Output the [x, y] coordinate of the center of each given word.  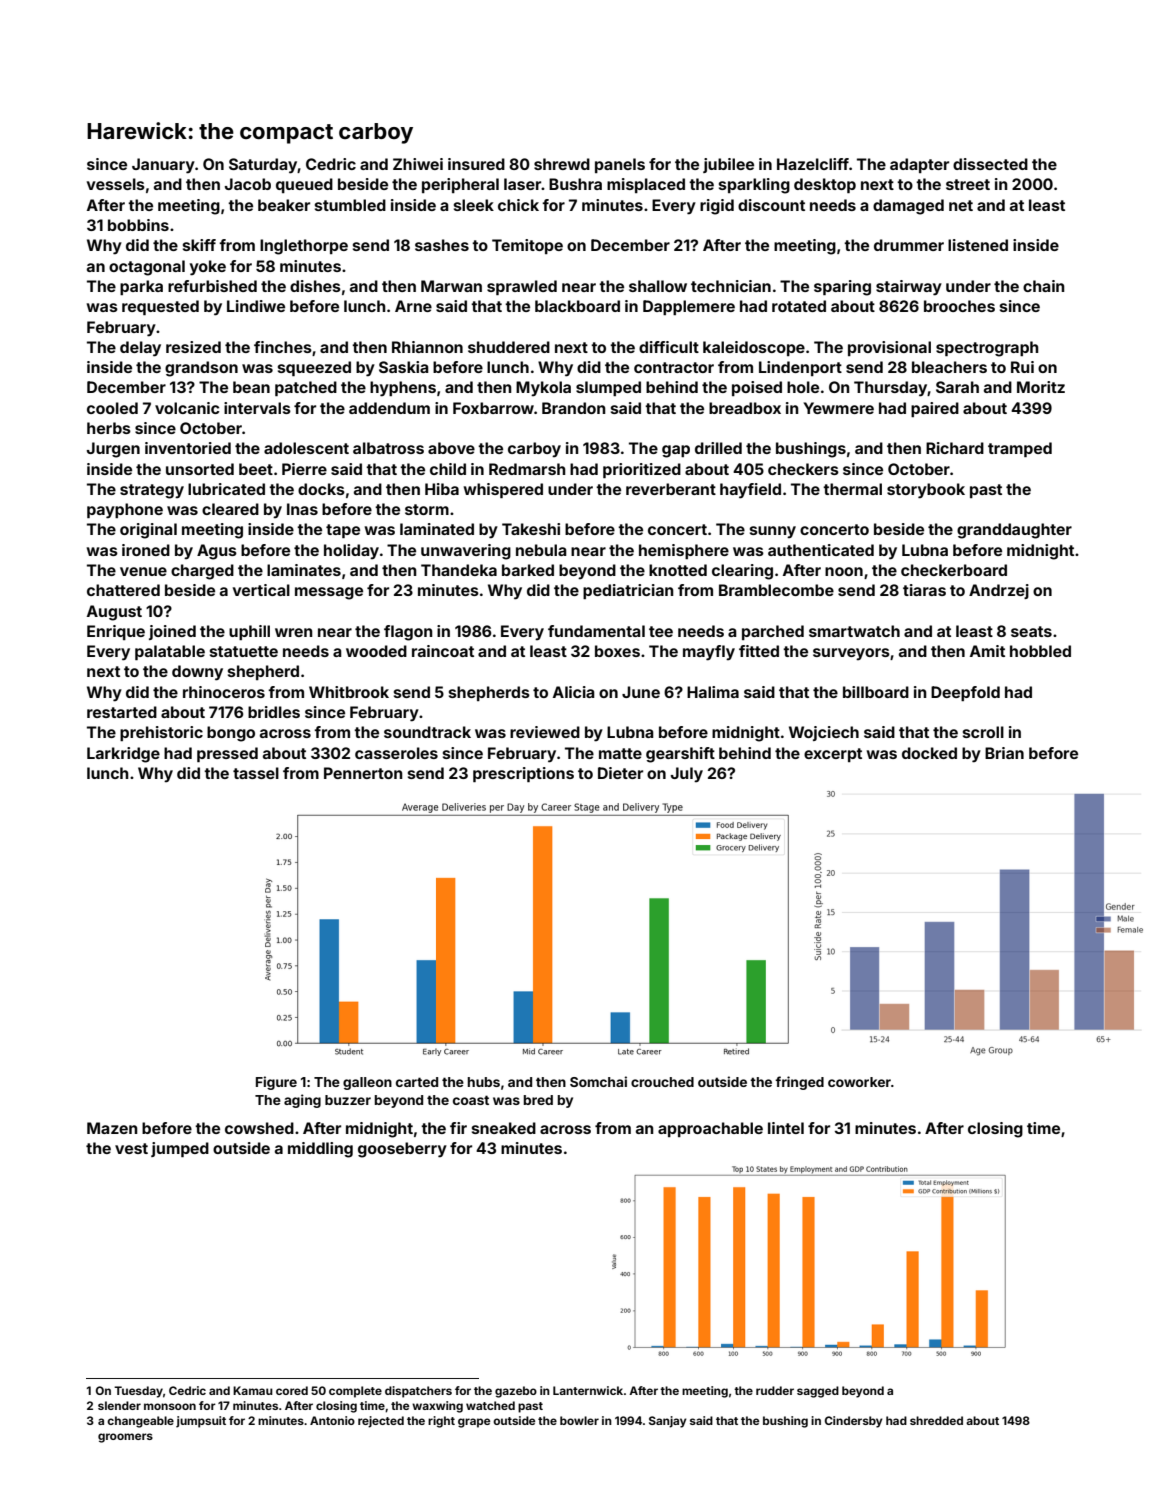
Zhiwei [418, 164]
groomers [125, 1438]
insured [476, 164]
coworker [859, 1082]
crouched [662, 1082]
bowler [579, 1420]
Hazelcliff [813, 164]
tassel [256, 773]
